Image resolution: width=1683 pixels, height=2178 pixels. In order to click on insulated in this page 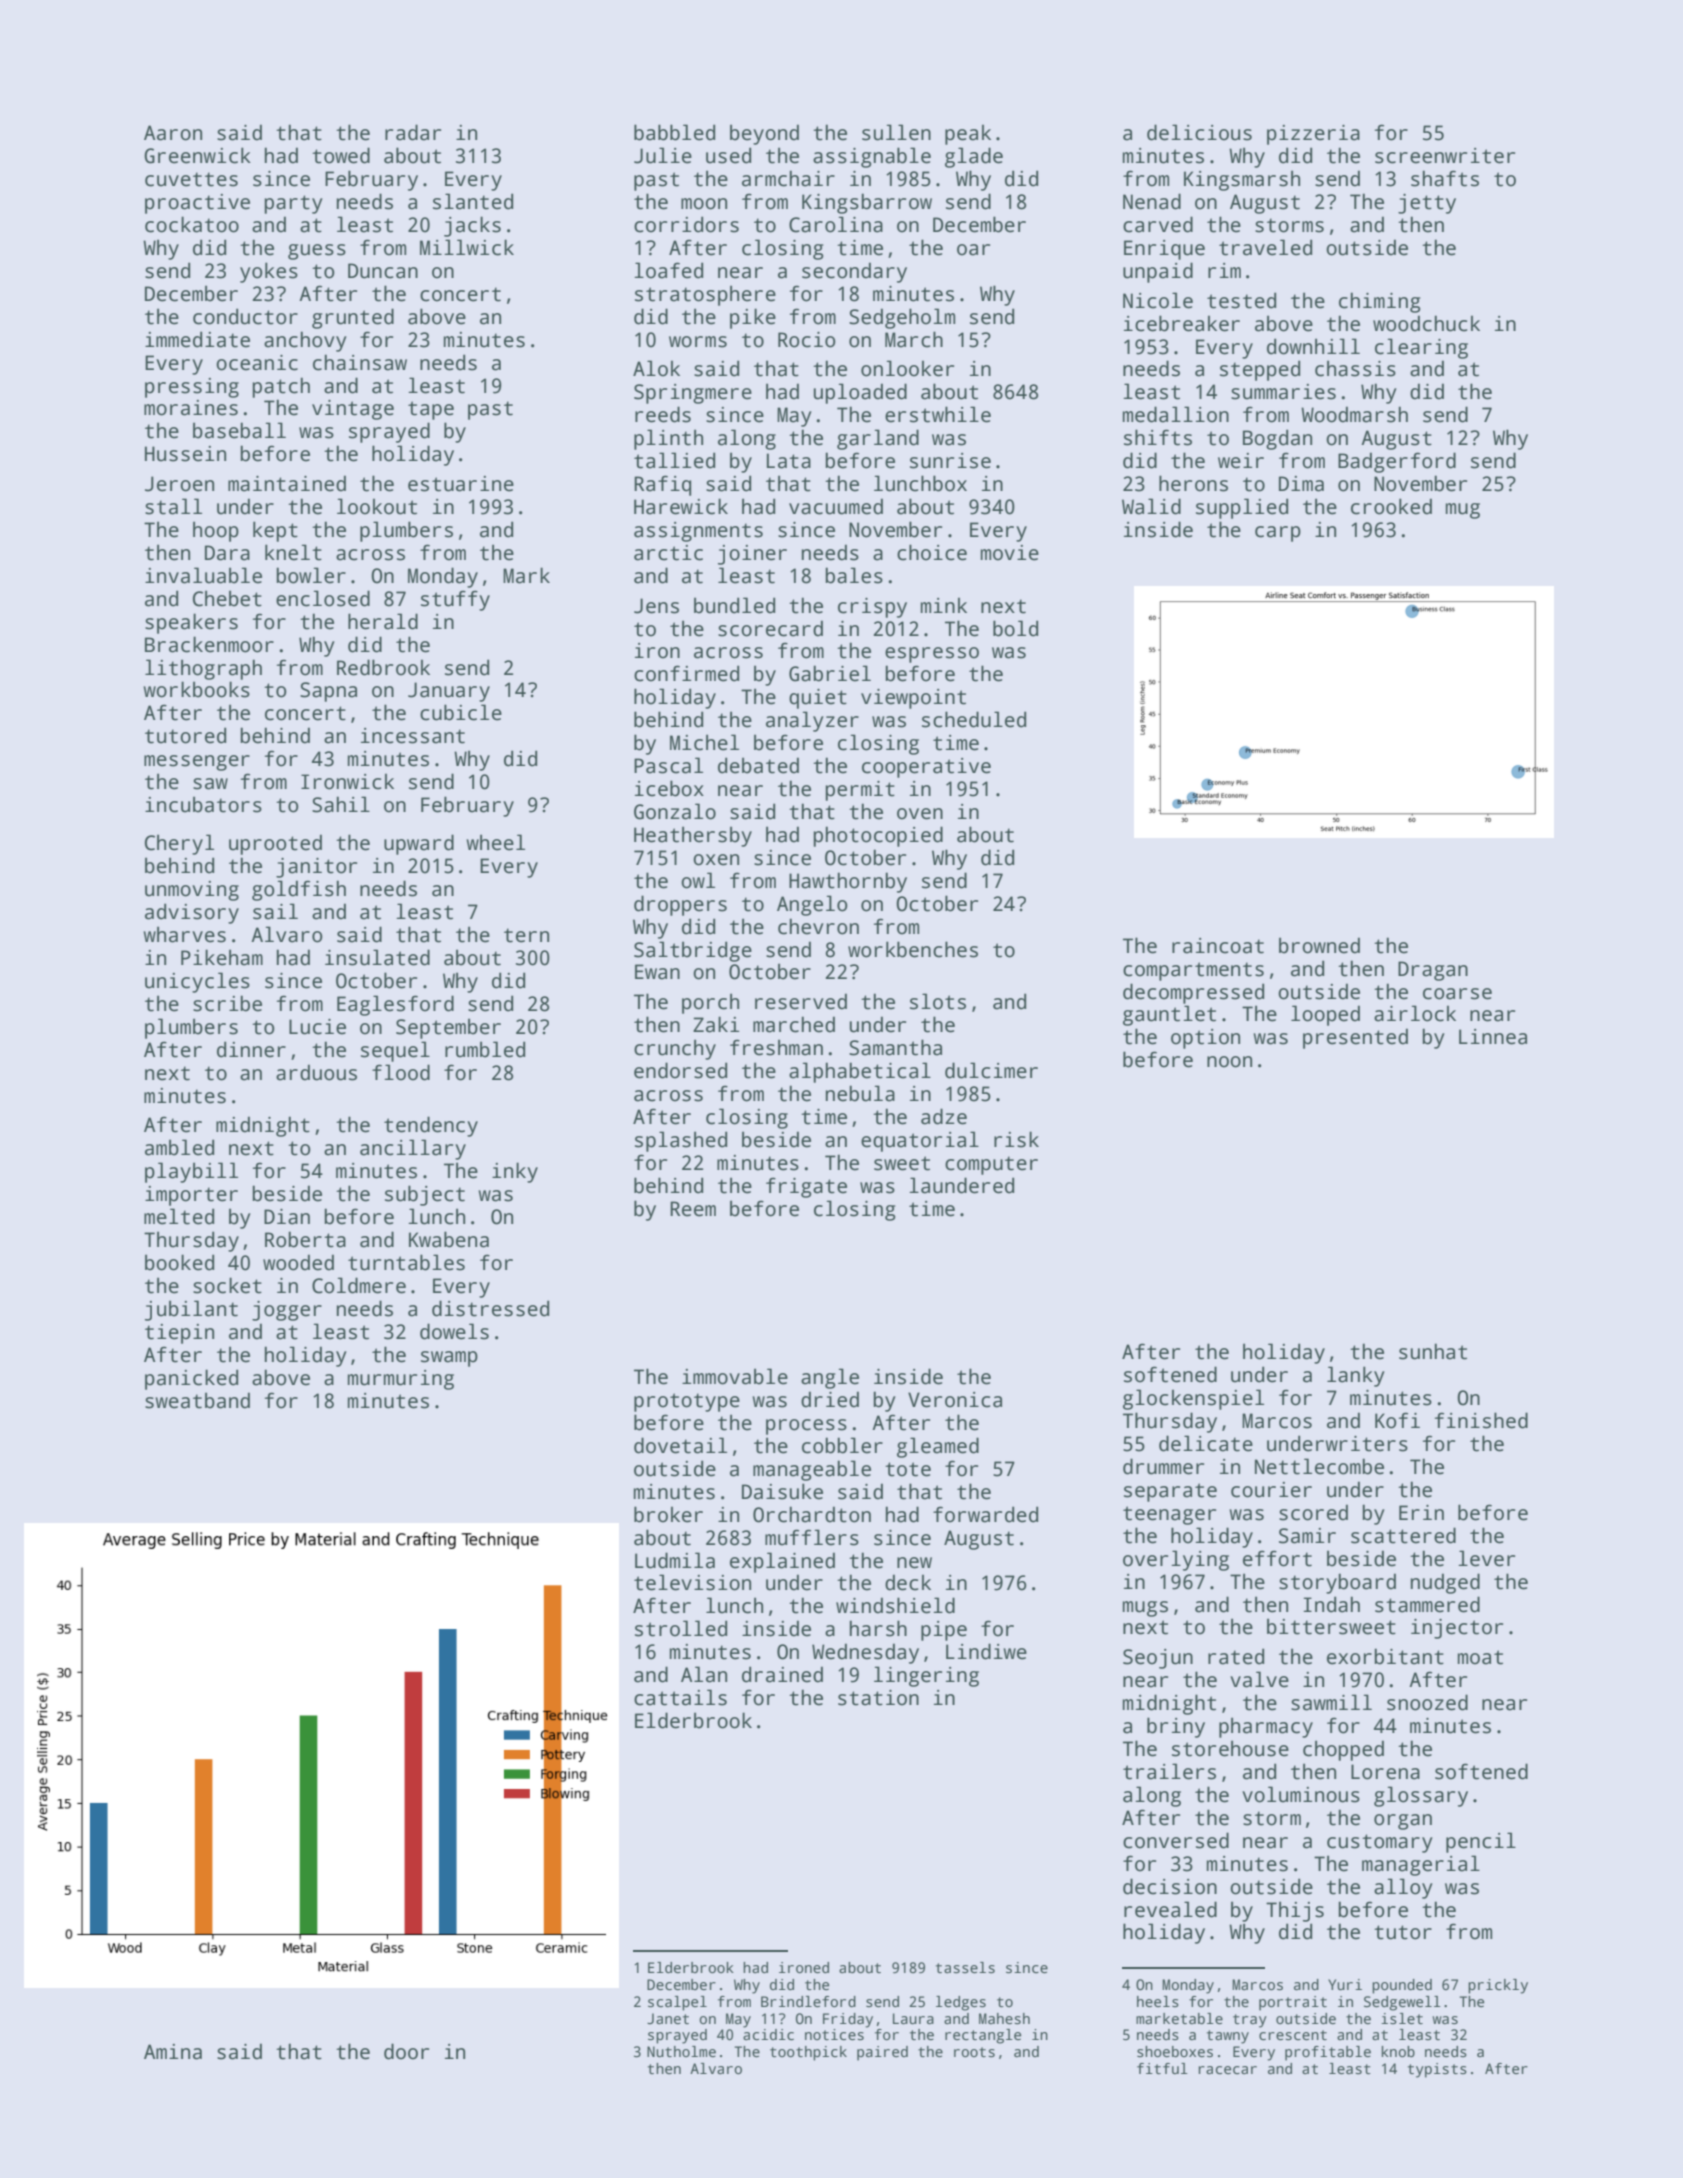, I will do `click(377, 957)`.
